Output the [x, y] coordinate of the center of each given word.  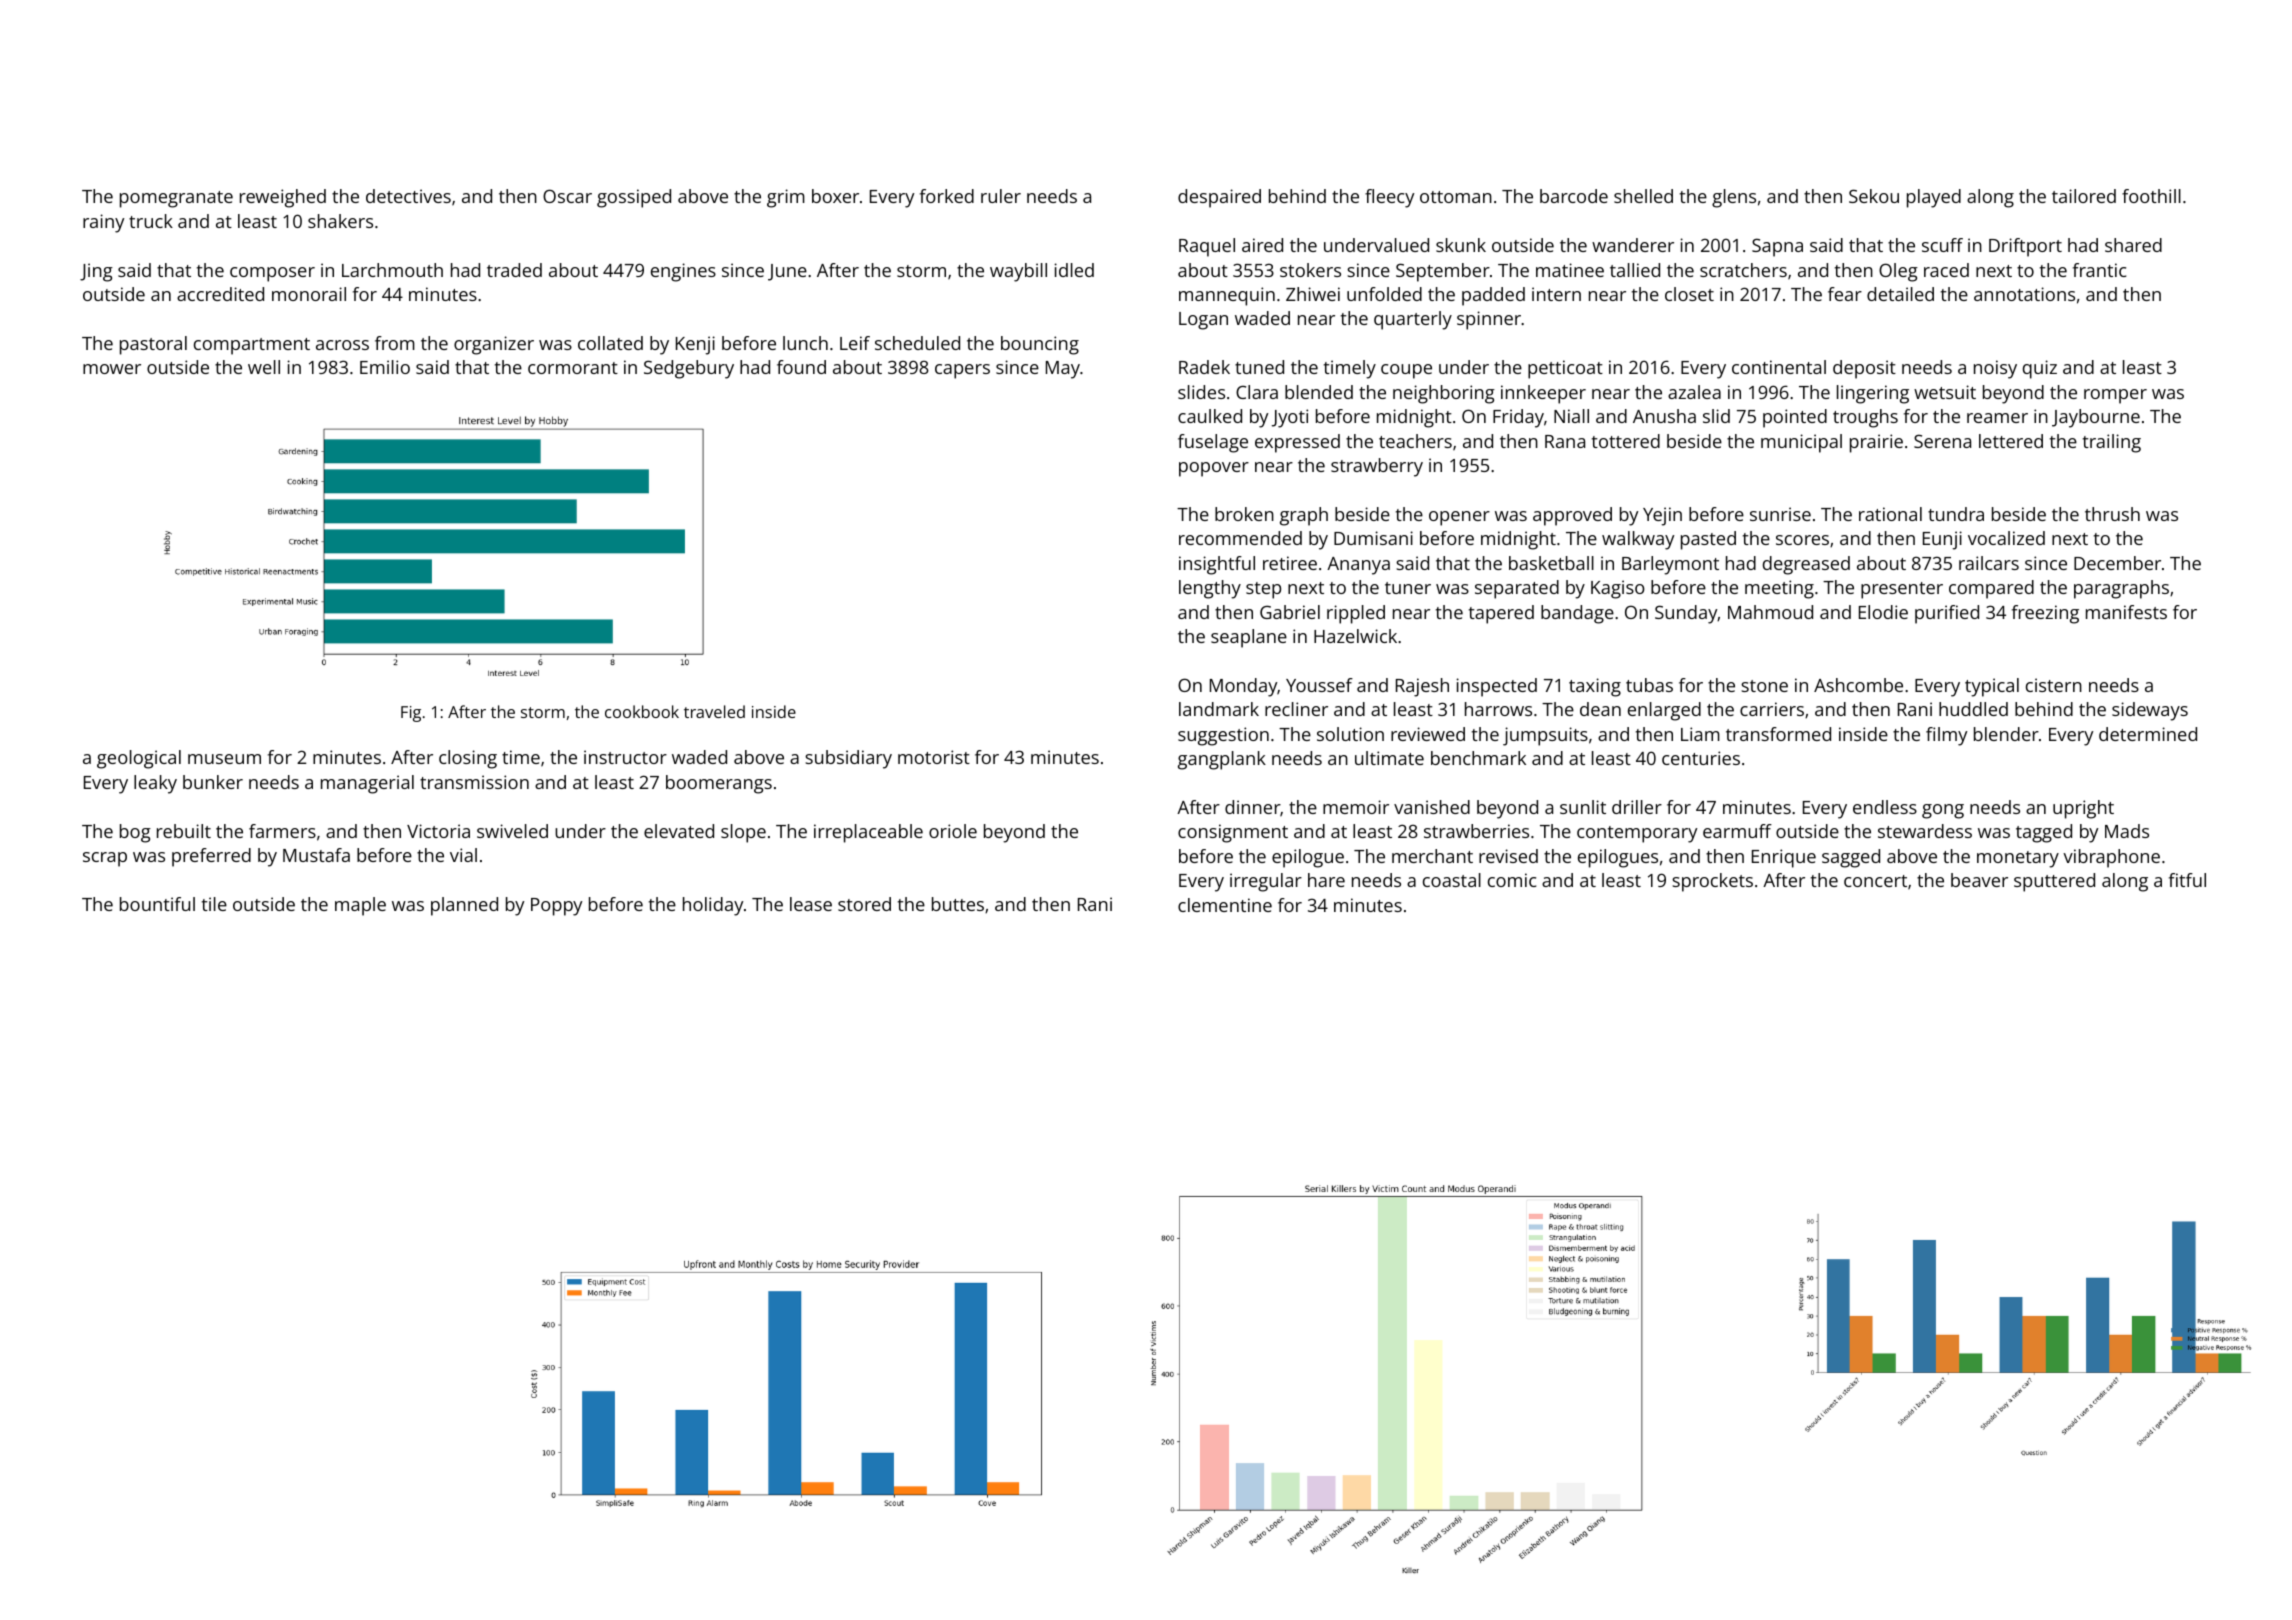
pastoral [153, 345]
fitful [2187, 880]
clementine [1225, 905]
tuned [1259, 367]
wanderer [1633, 245]
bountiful [157, 904]
